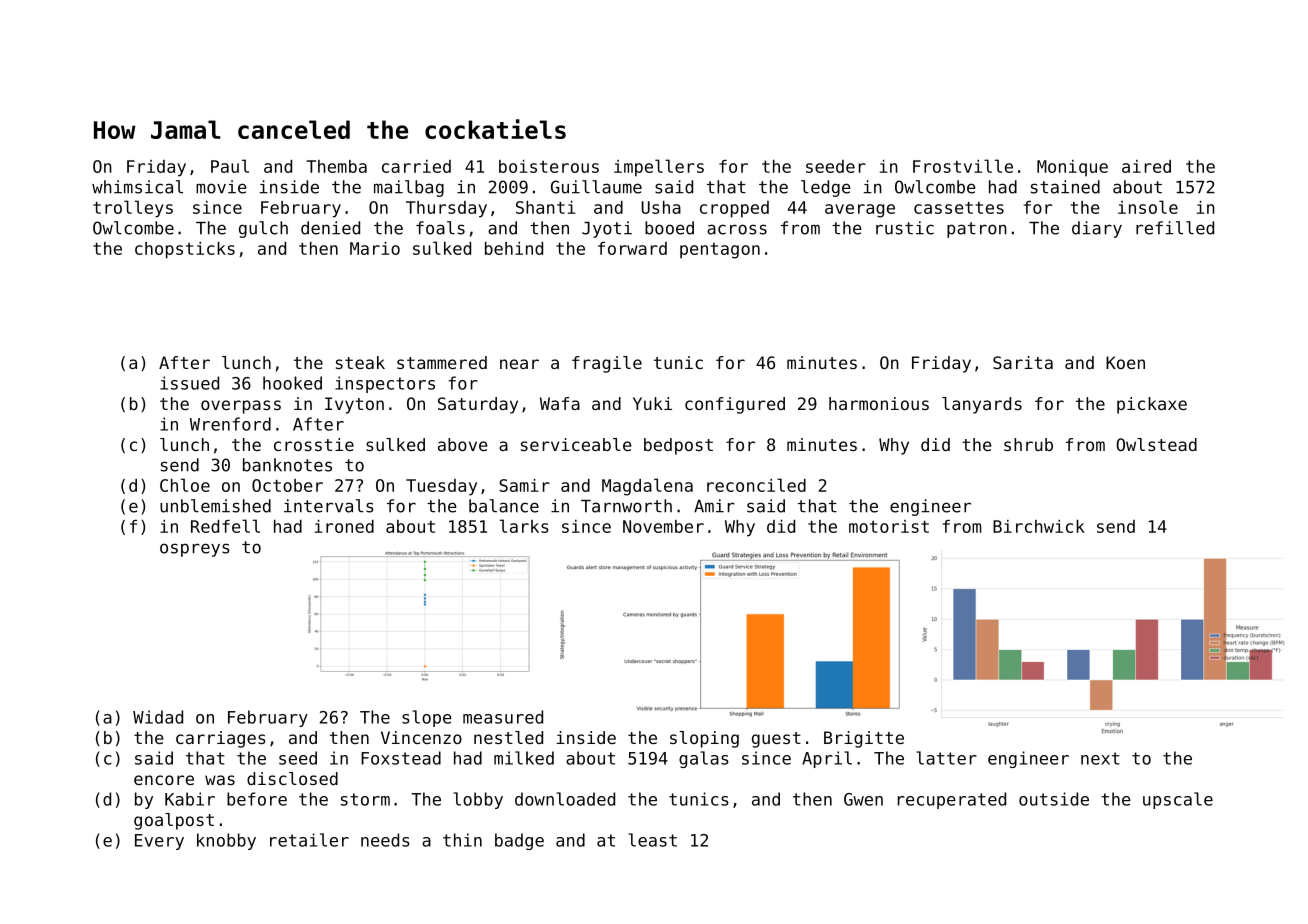 The image size is (1308, 924). What do you see at coordinates (652, 840) in the screenshot?
I see `least` at bounding box center [652, 840].
